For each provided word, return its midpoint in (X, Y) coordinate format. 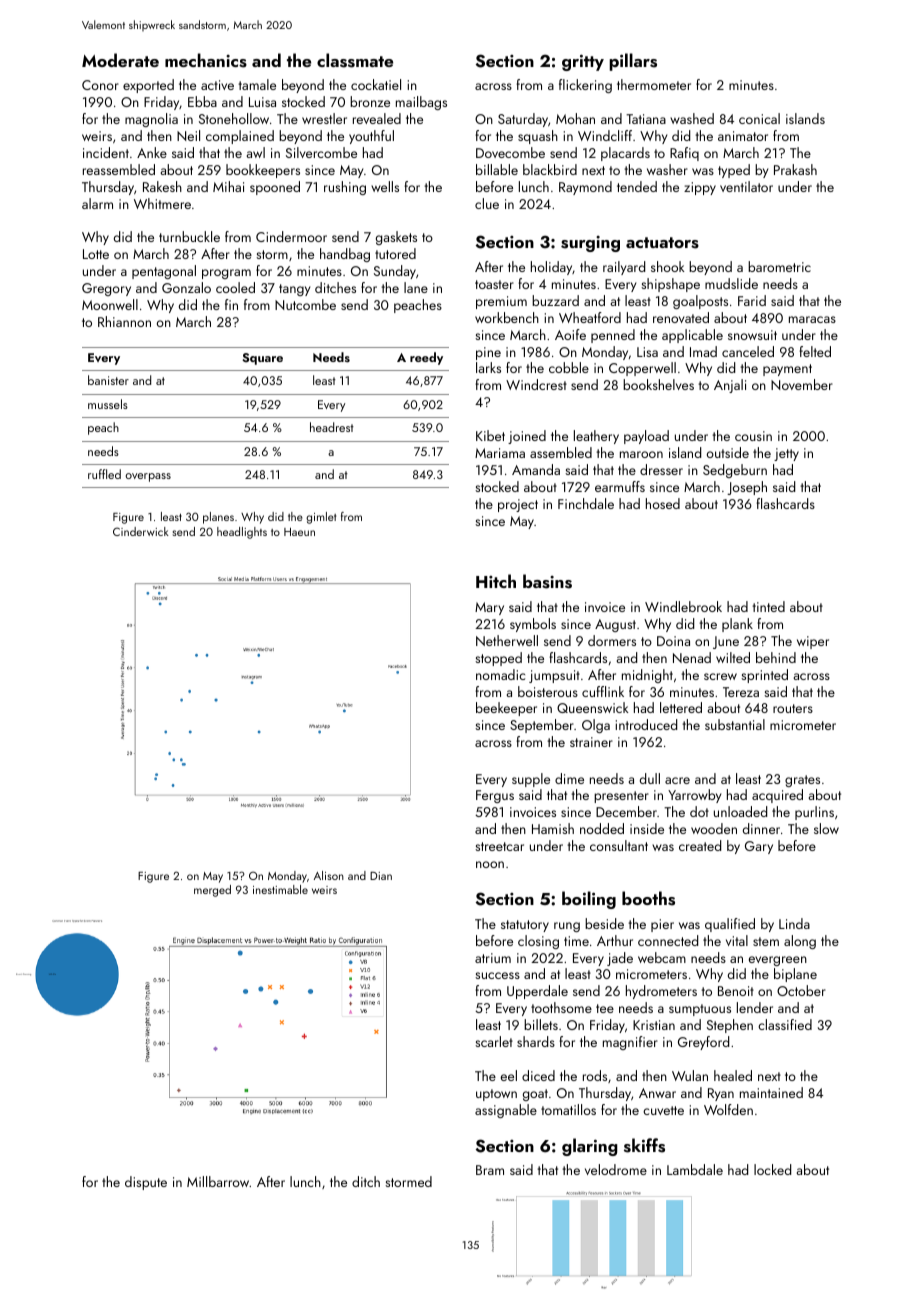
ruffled (104, 474)
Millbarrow (218, 1181)
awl (255, 152)
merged (212, 891)
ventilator (746, 186)
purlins (814, 813)
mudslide (731, 283)
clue (487, 203)
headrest (332, 427)
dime (569, 778)
